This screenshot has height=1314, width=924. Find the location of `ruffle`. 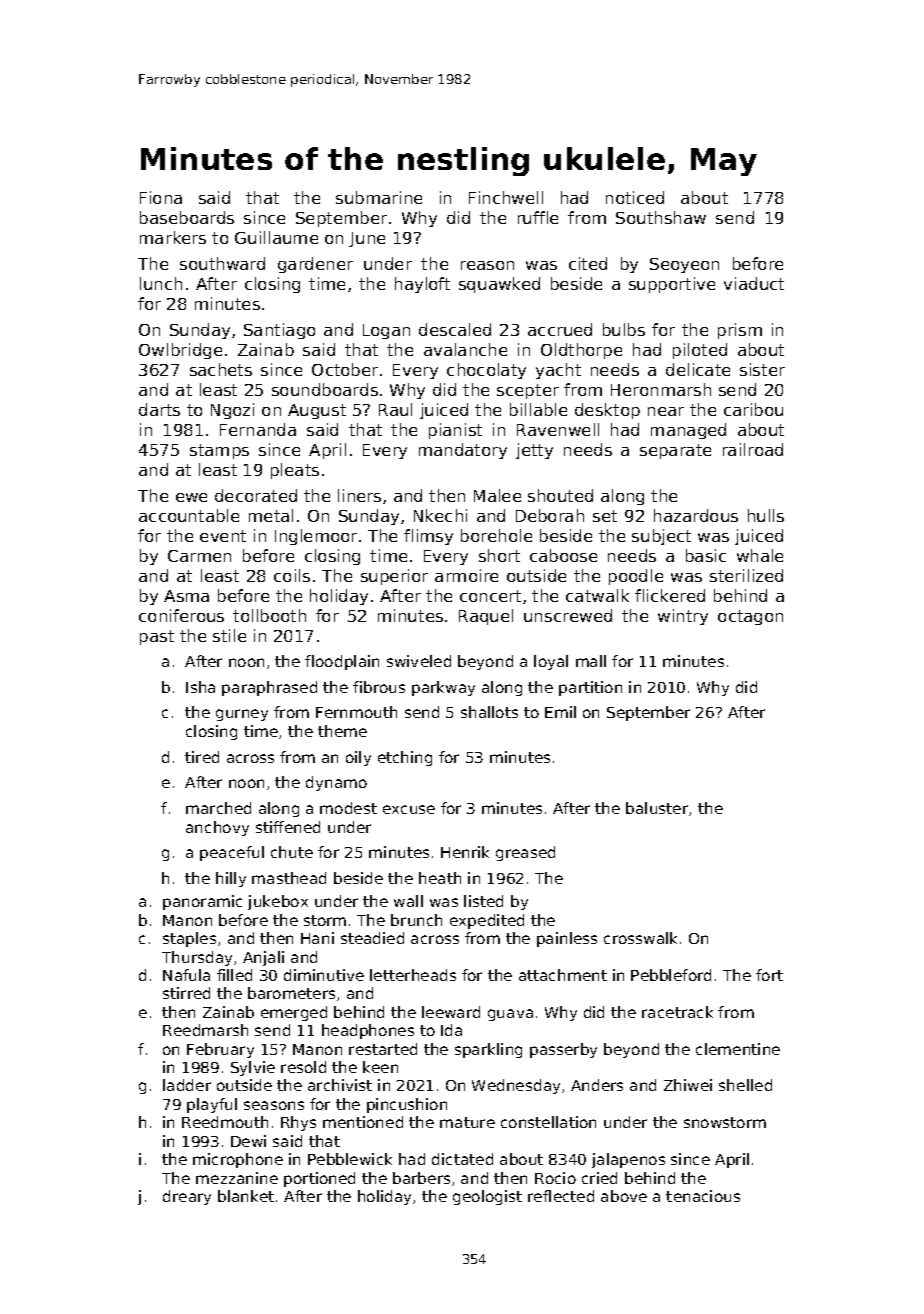

ruffle is located at coordinates (538, 217).
